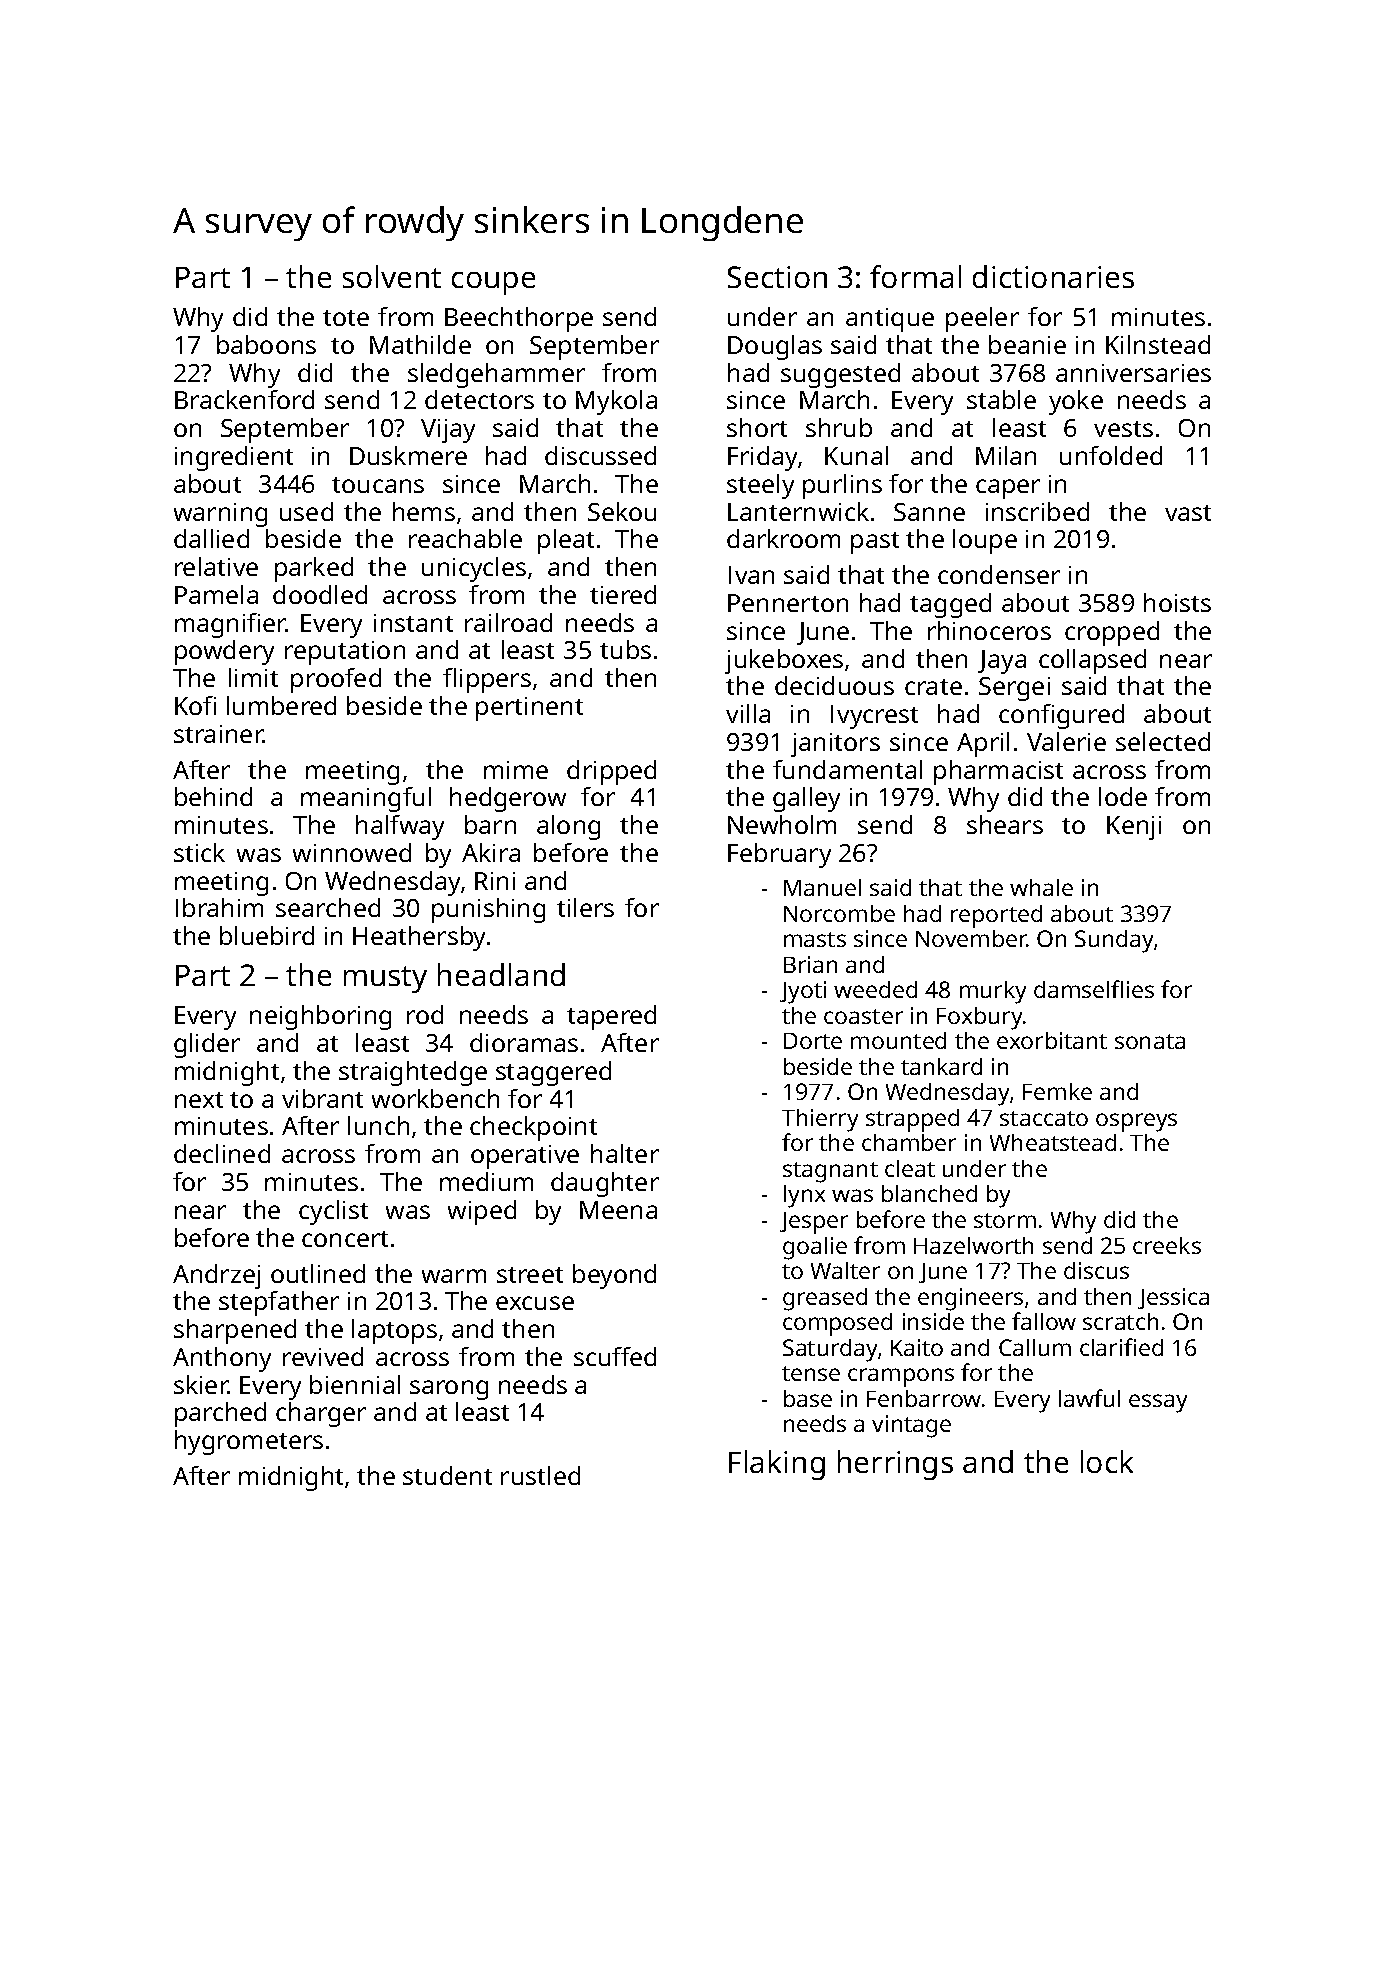 This screenshot has height=1969, width=1386. Describe the element at coordinates (782, 824) in the screenshot. I see `Newholm` at that location.
